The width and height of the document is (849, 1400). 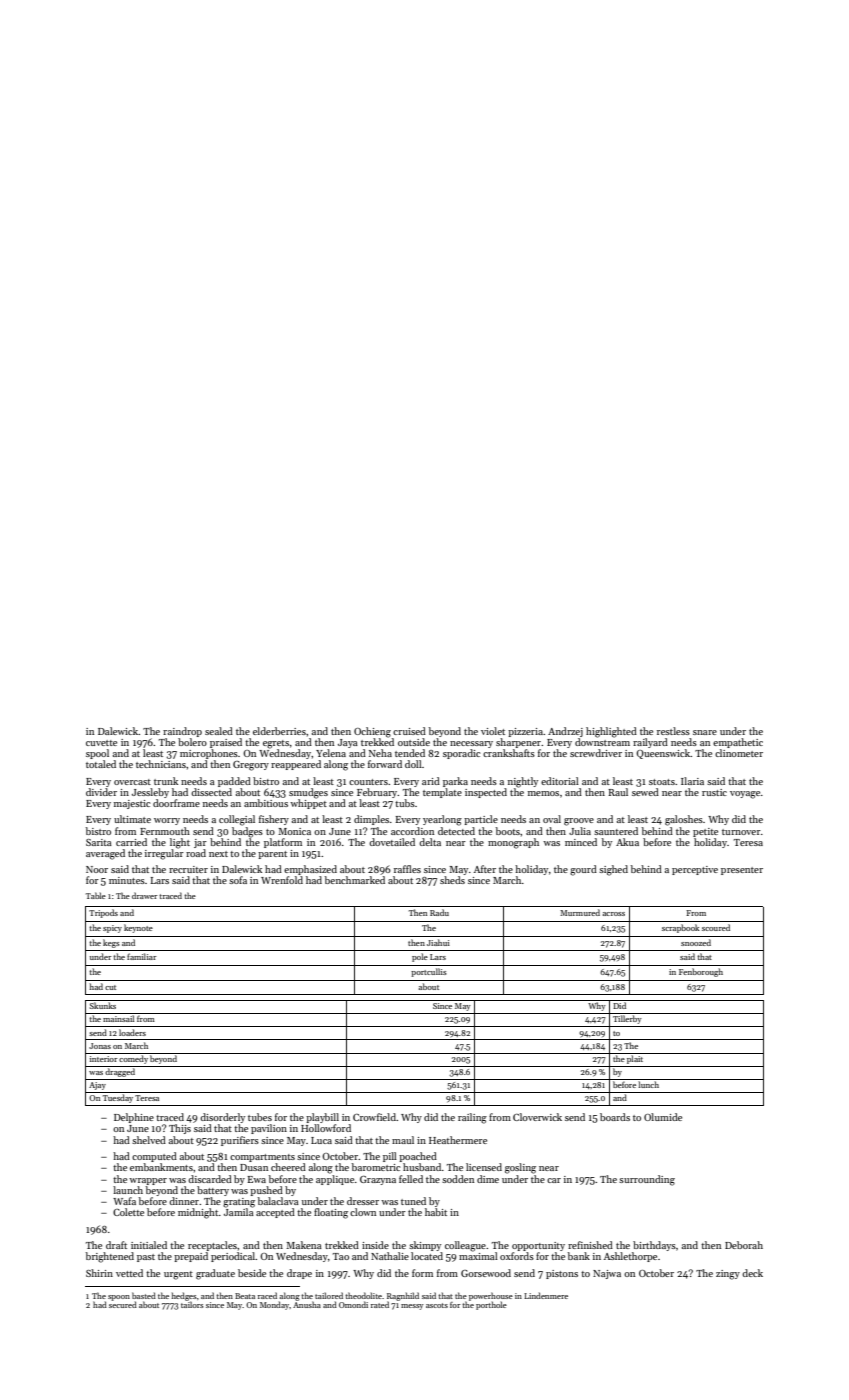 I want to click on Lindenmere, so click(x=546, y=1295).
